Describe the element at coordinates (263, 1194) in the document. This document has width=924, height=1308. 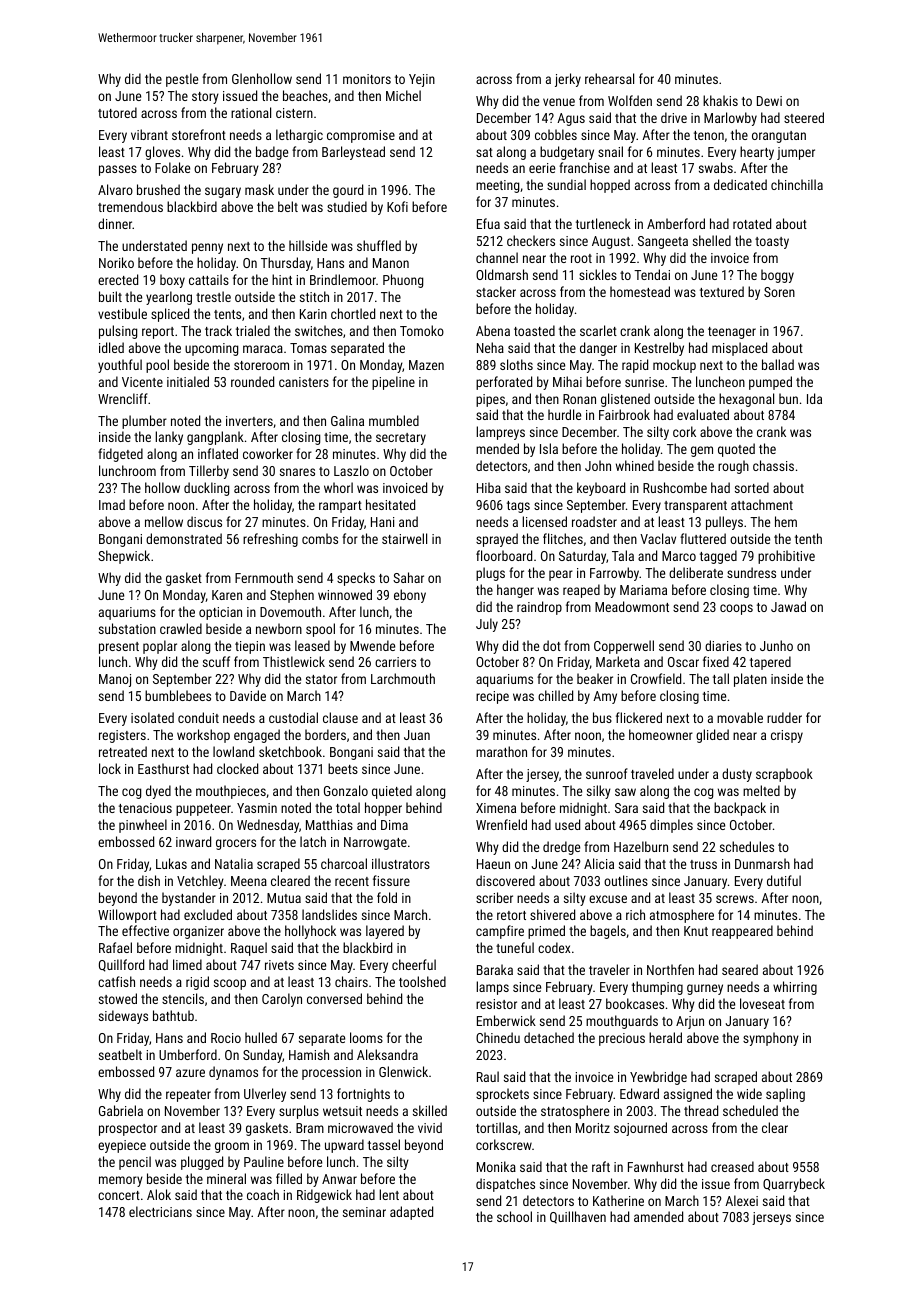
I see `coach` at that location.
